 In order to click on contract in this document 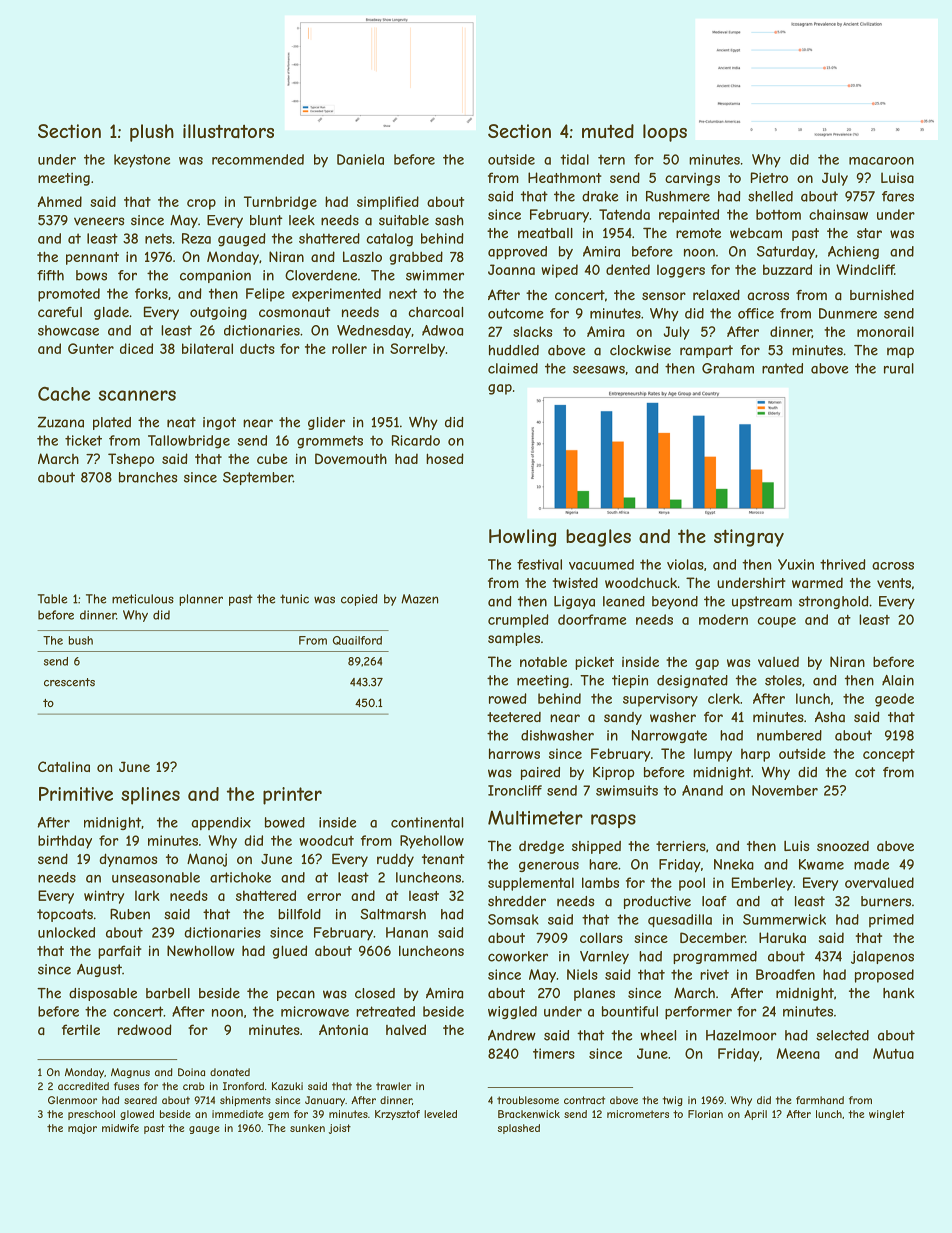, I will do `click(584, 1100)`.
